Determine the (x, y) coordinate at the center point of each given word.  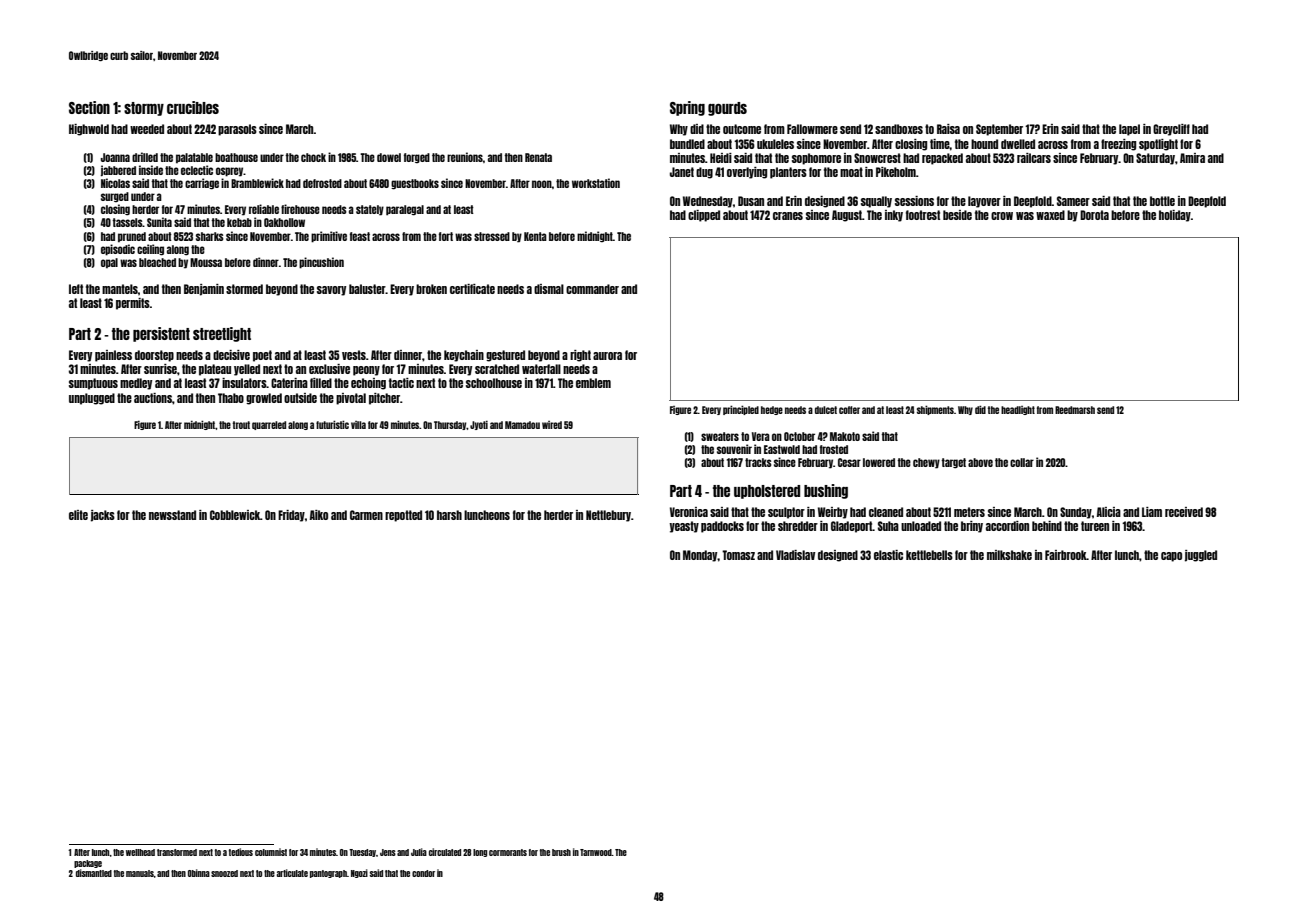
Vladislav (795, 555)
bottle (1162, 201)
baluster (367, 289)
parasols (237, 130)
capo (1171, 557)
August (847, 216)
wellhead (140, 852)
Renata (538, 157)
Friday (291, 516)
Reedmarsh (1075, 410)
